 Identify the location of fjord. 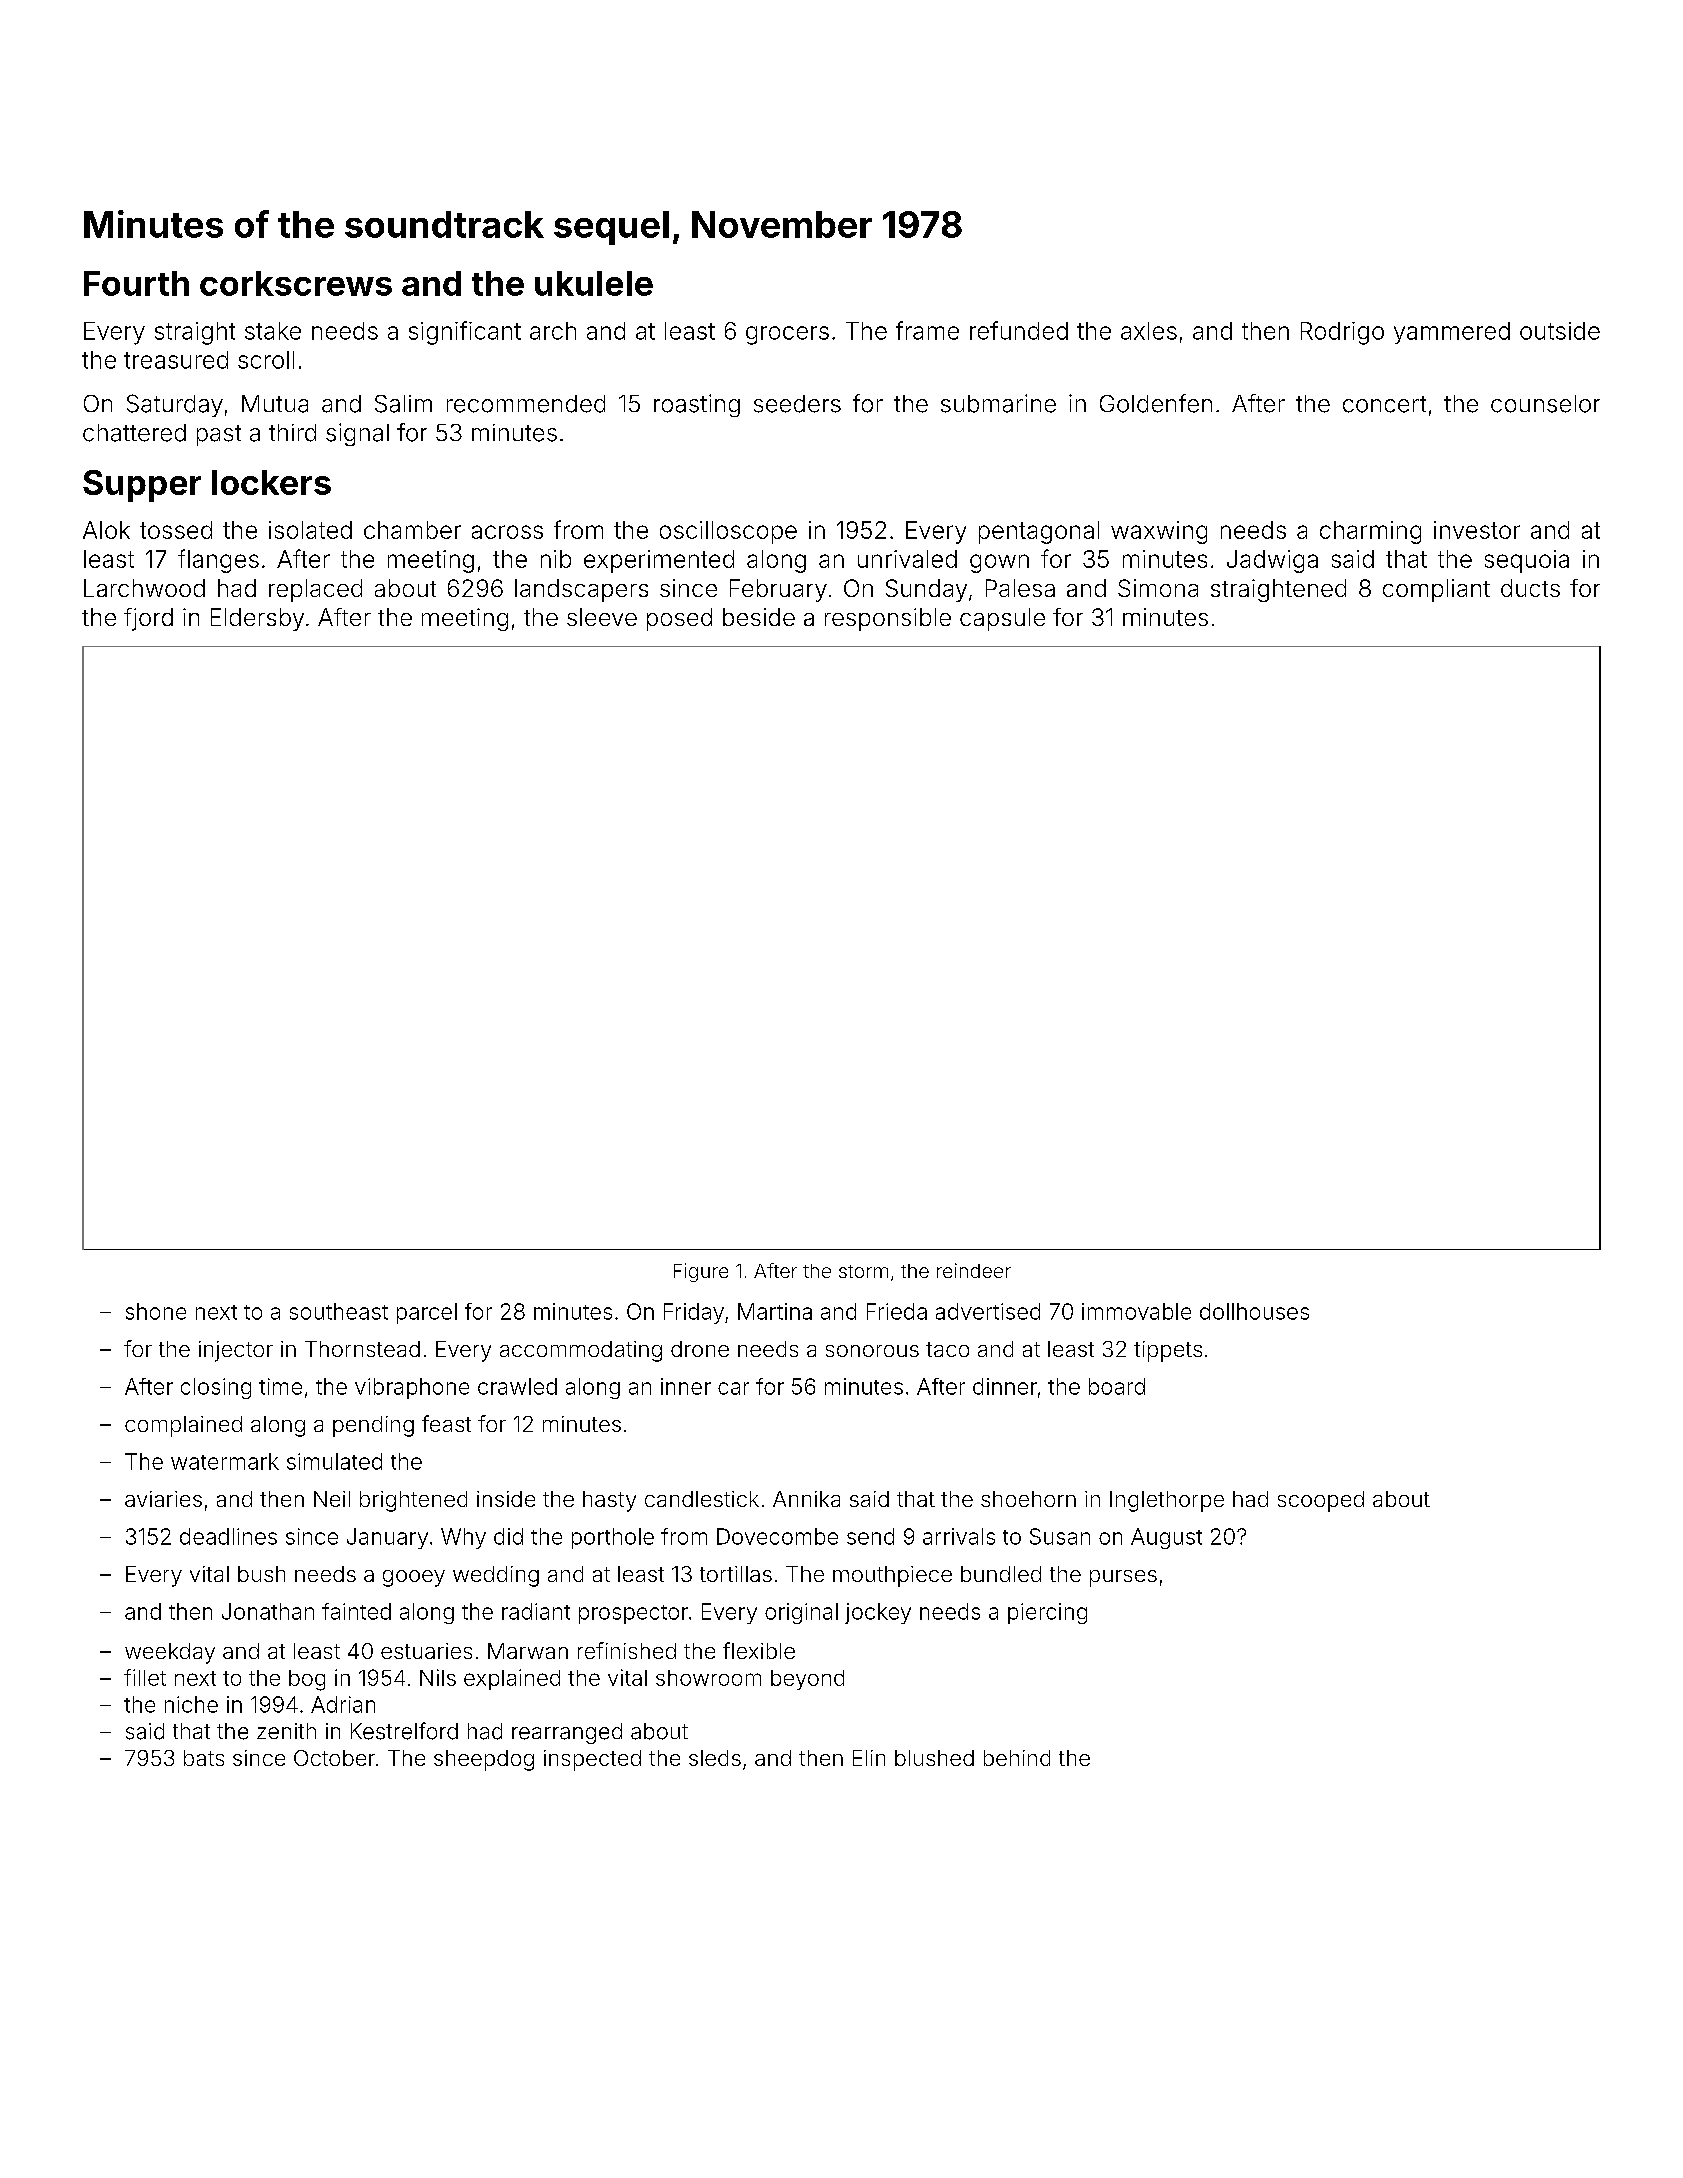
(148, 619).
